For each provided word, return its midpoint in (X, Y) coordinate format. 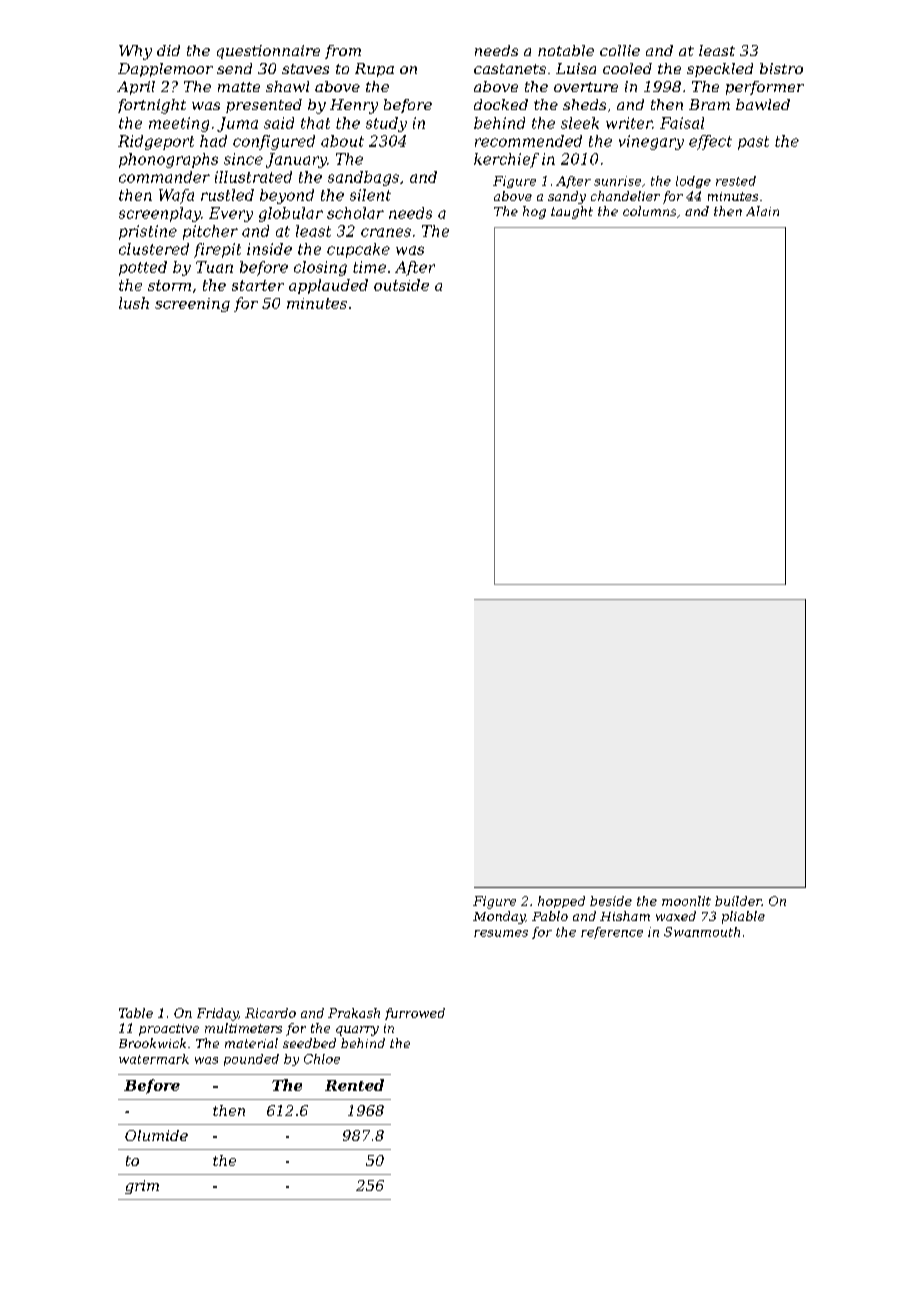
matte (239, 87)
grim (142, 1187)
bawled (763, 104)
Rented (354, 1085)
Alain (762, 211)
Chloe (322, 1059)
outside (401, 285)
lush (134, 303)
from (343, 52)
